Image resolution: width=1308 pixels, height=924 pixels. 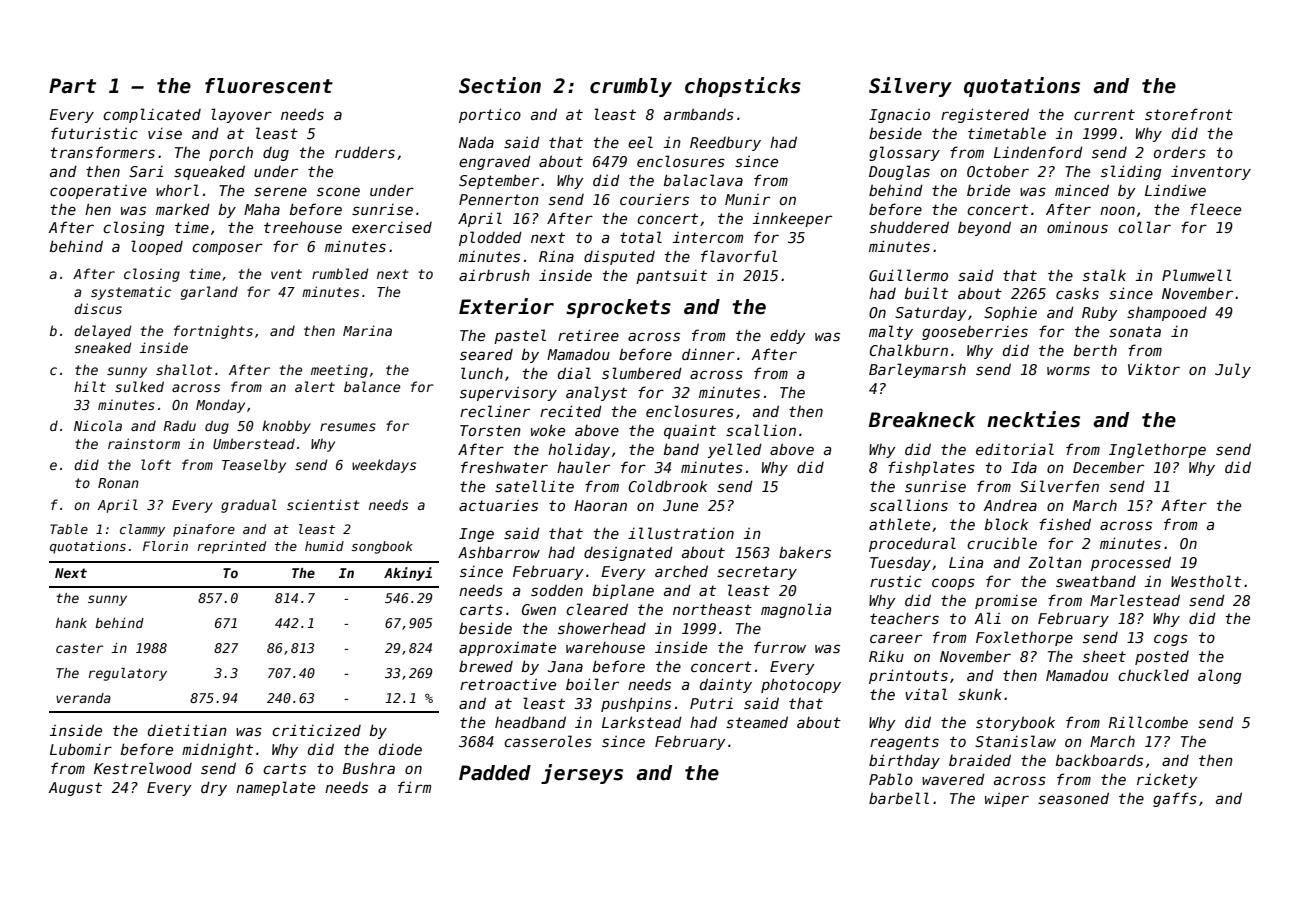 What do you see at coordinates (1104, 114) in the page?
I see `current` at bounding box center [1104, 114].
